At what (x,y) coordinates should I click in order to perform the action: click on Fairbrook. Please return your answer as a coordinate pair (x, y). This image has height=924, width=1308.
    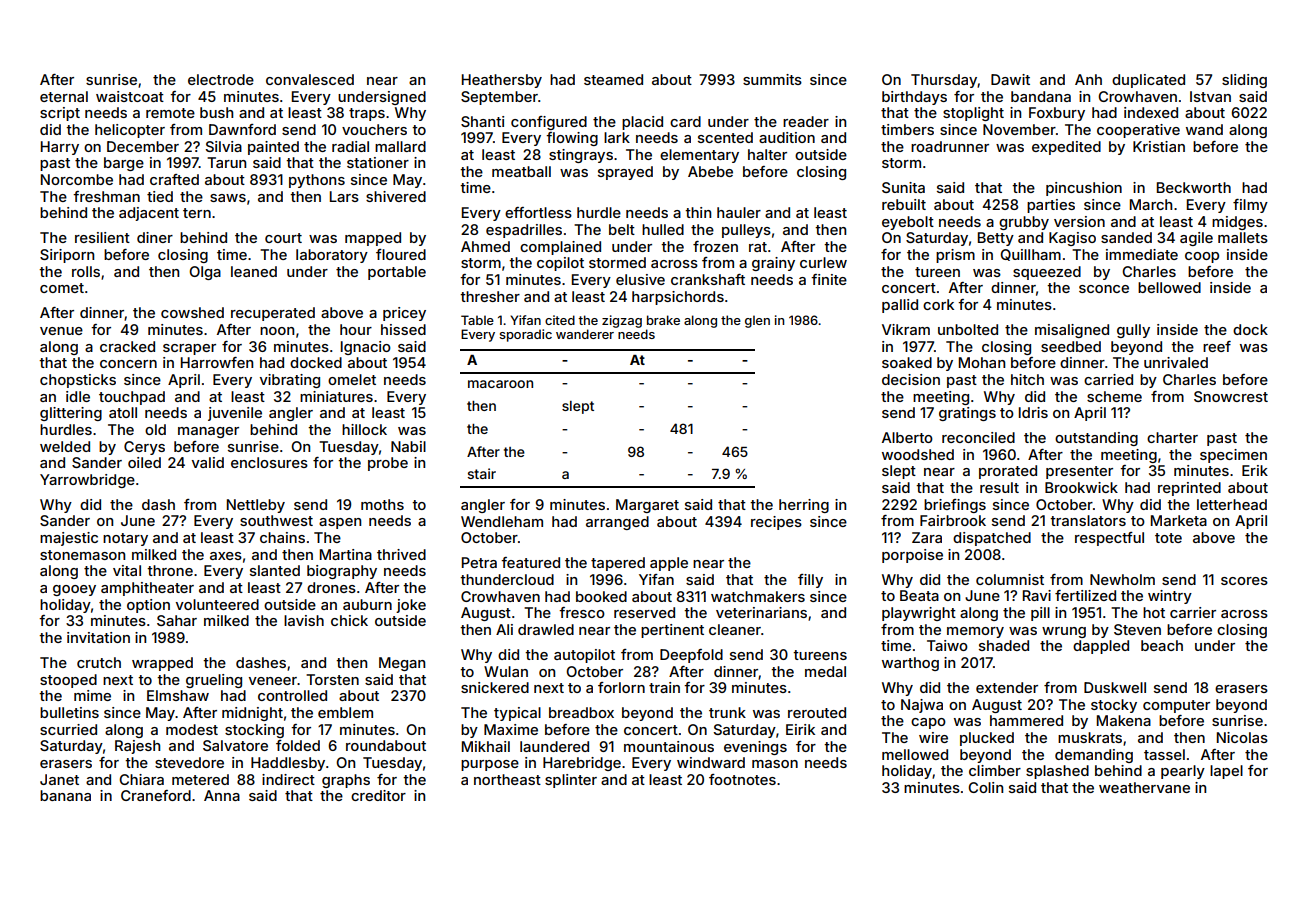
    Looking at the image, I should click on (953, 520).
